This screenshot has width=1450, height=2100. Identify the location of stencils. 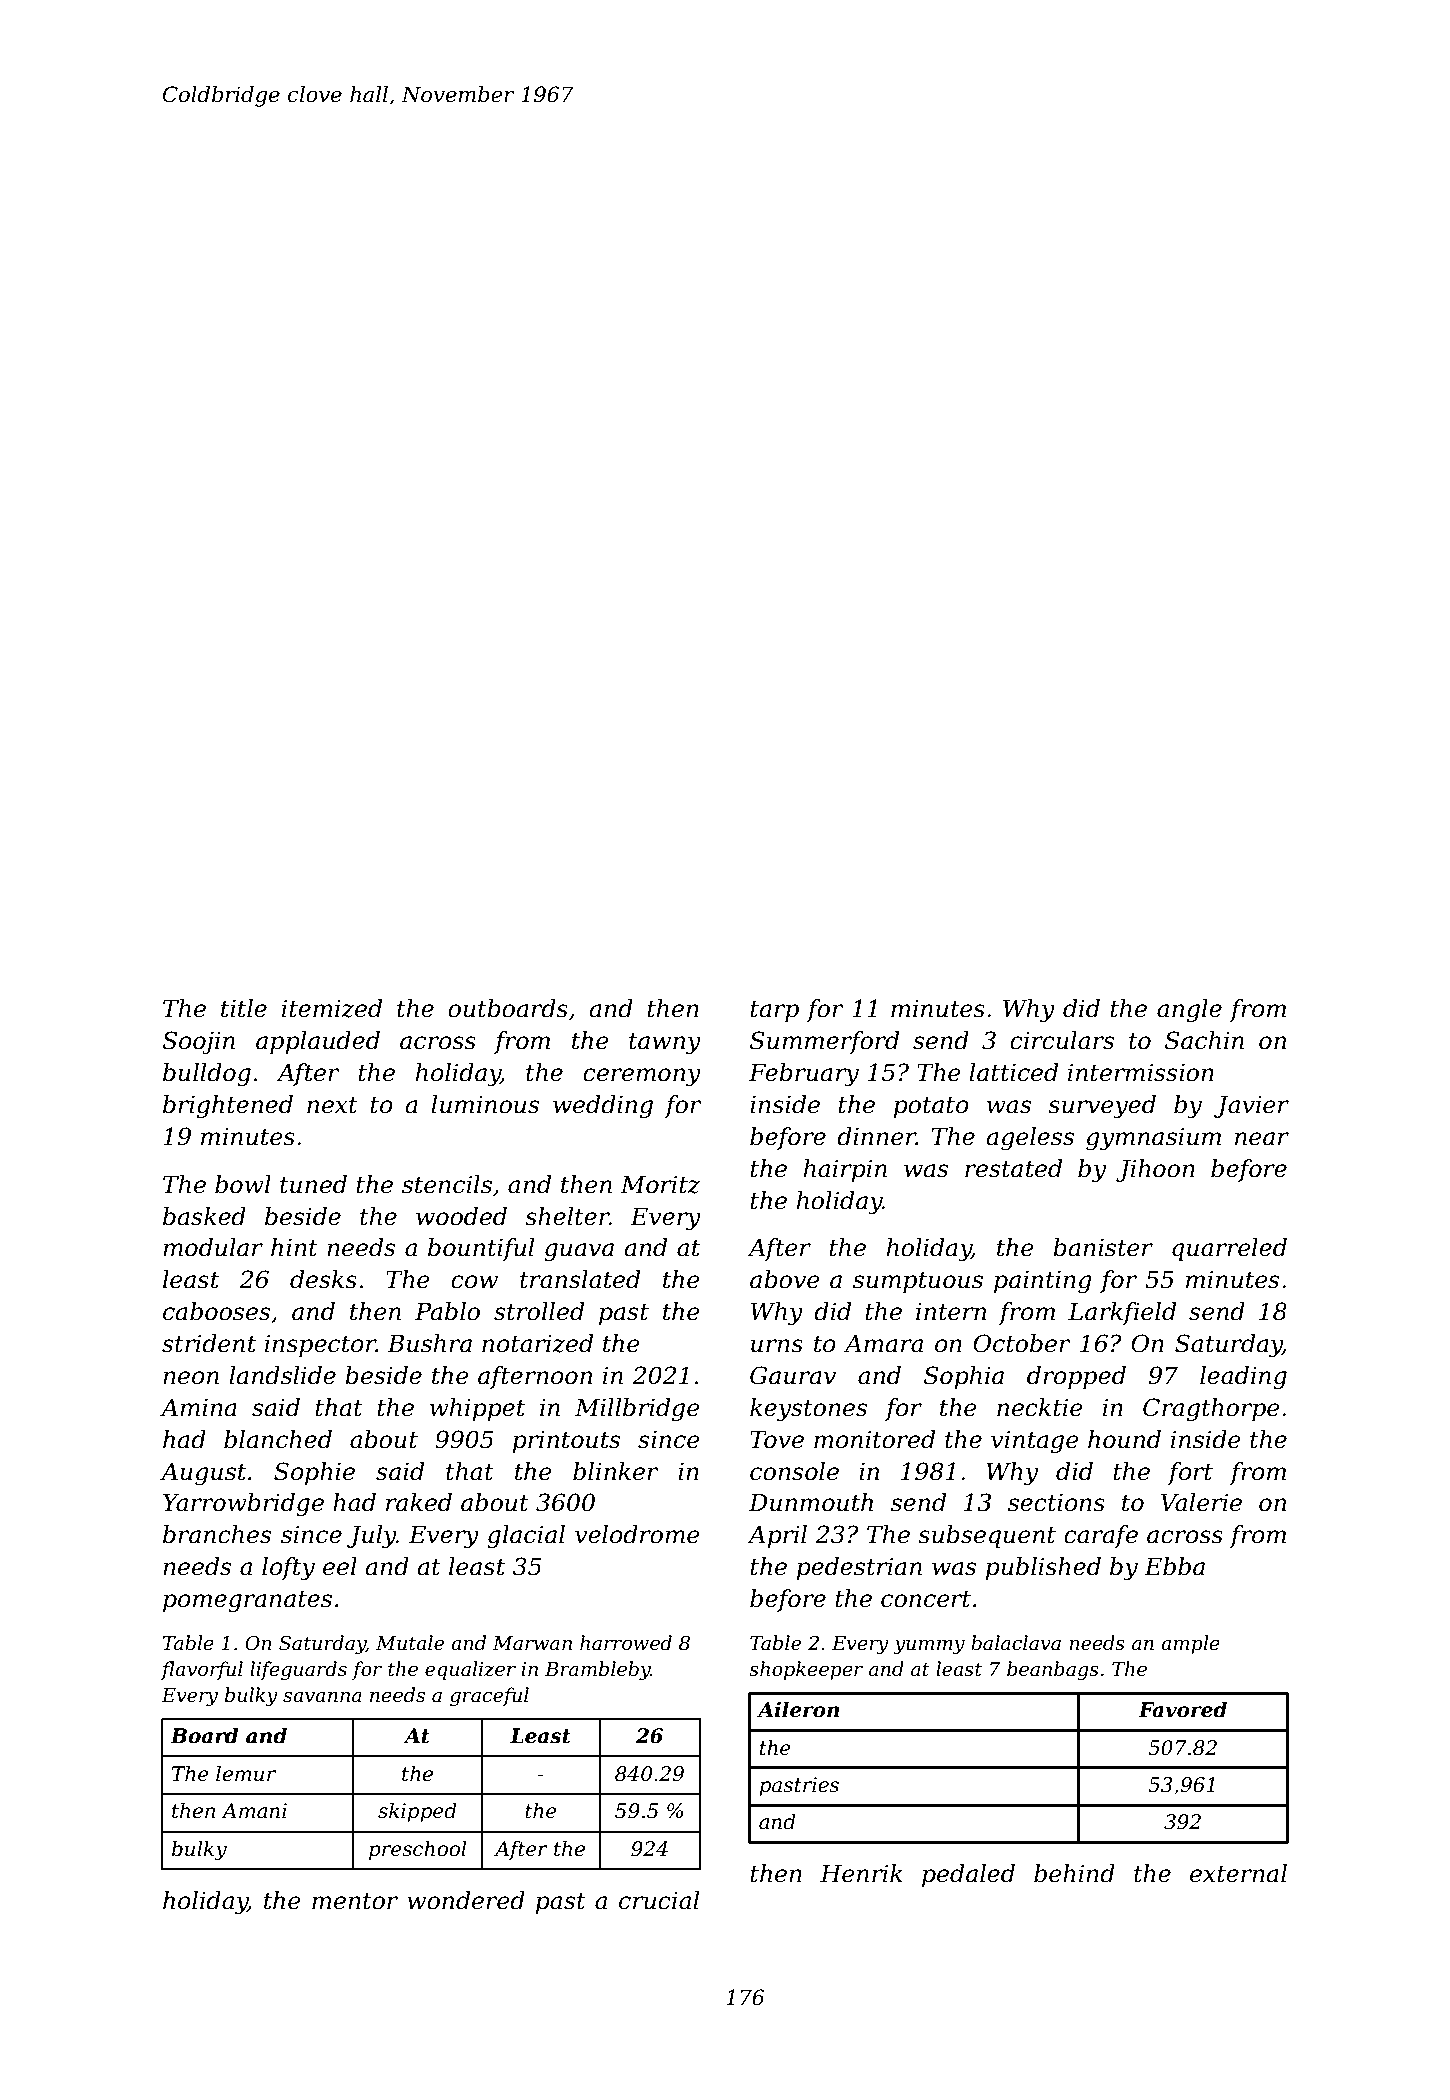
(447, 1184).
